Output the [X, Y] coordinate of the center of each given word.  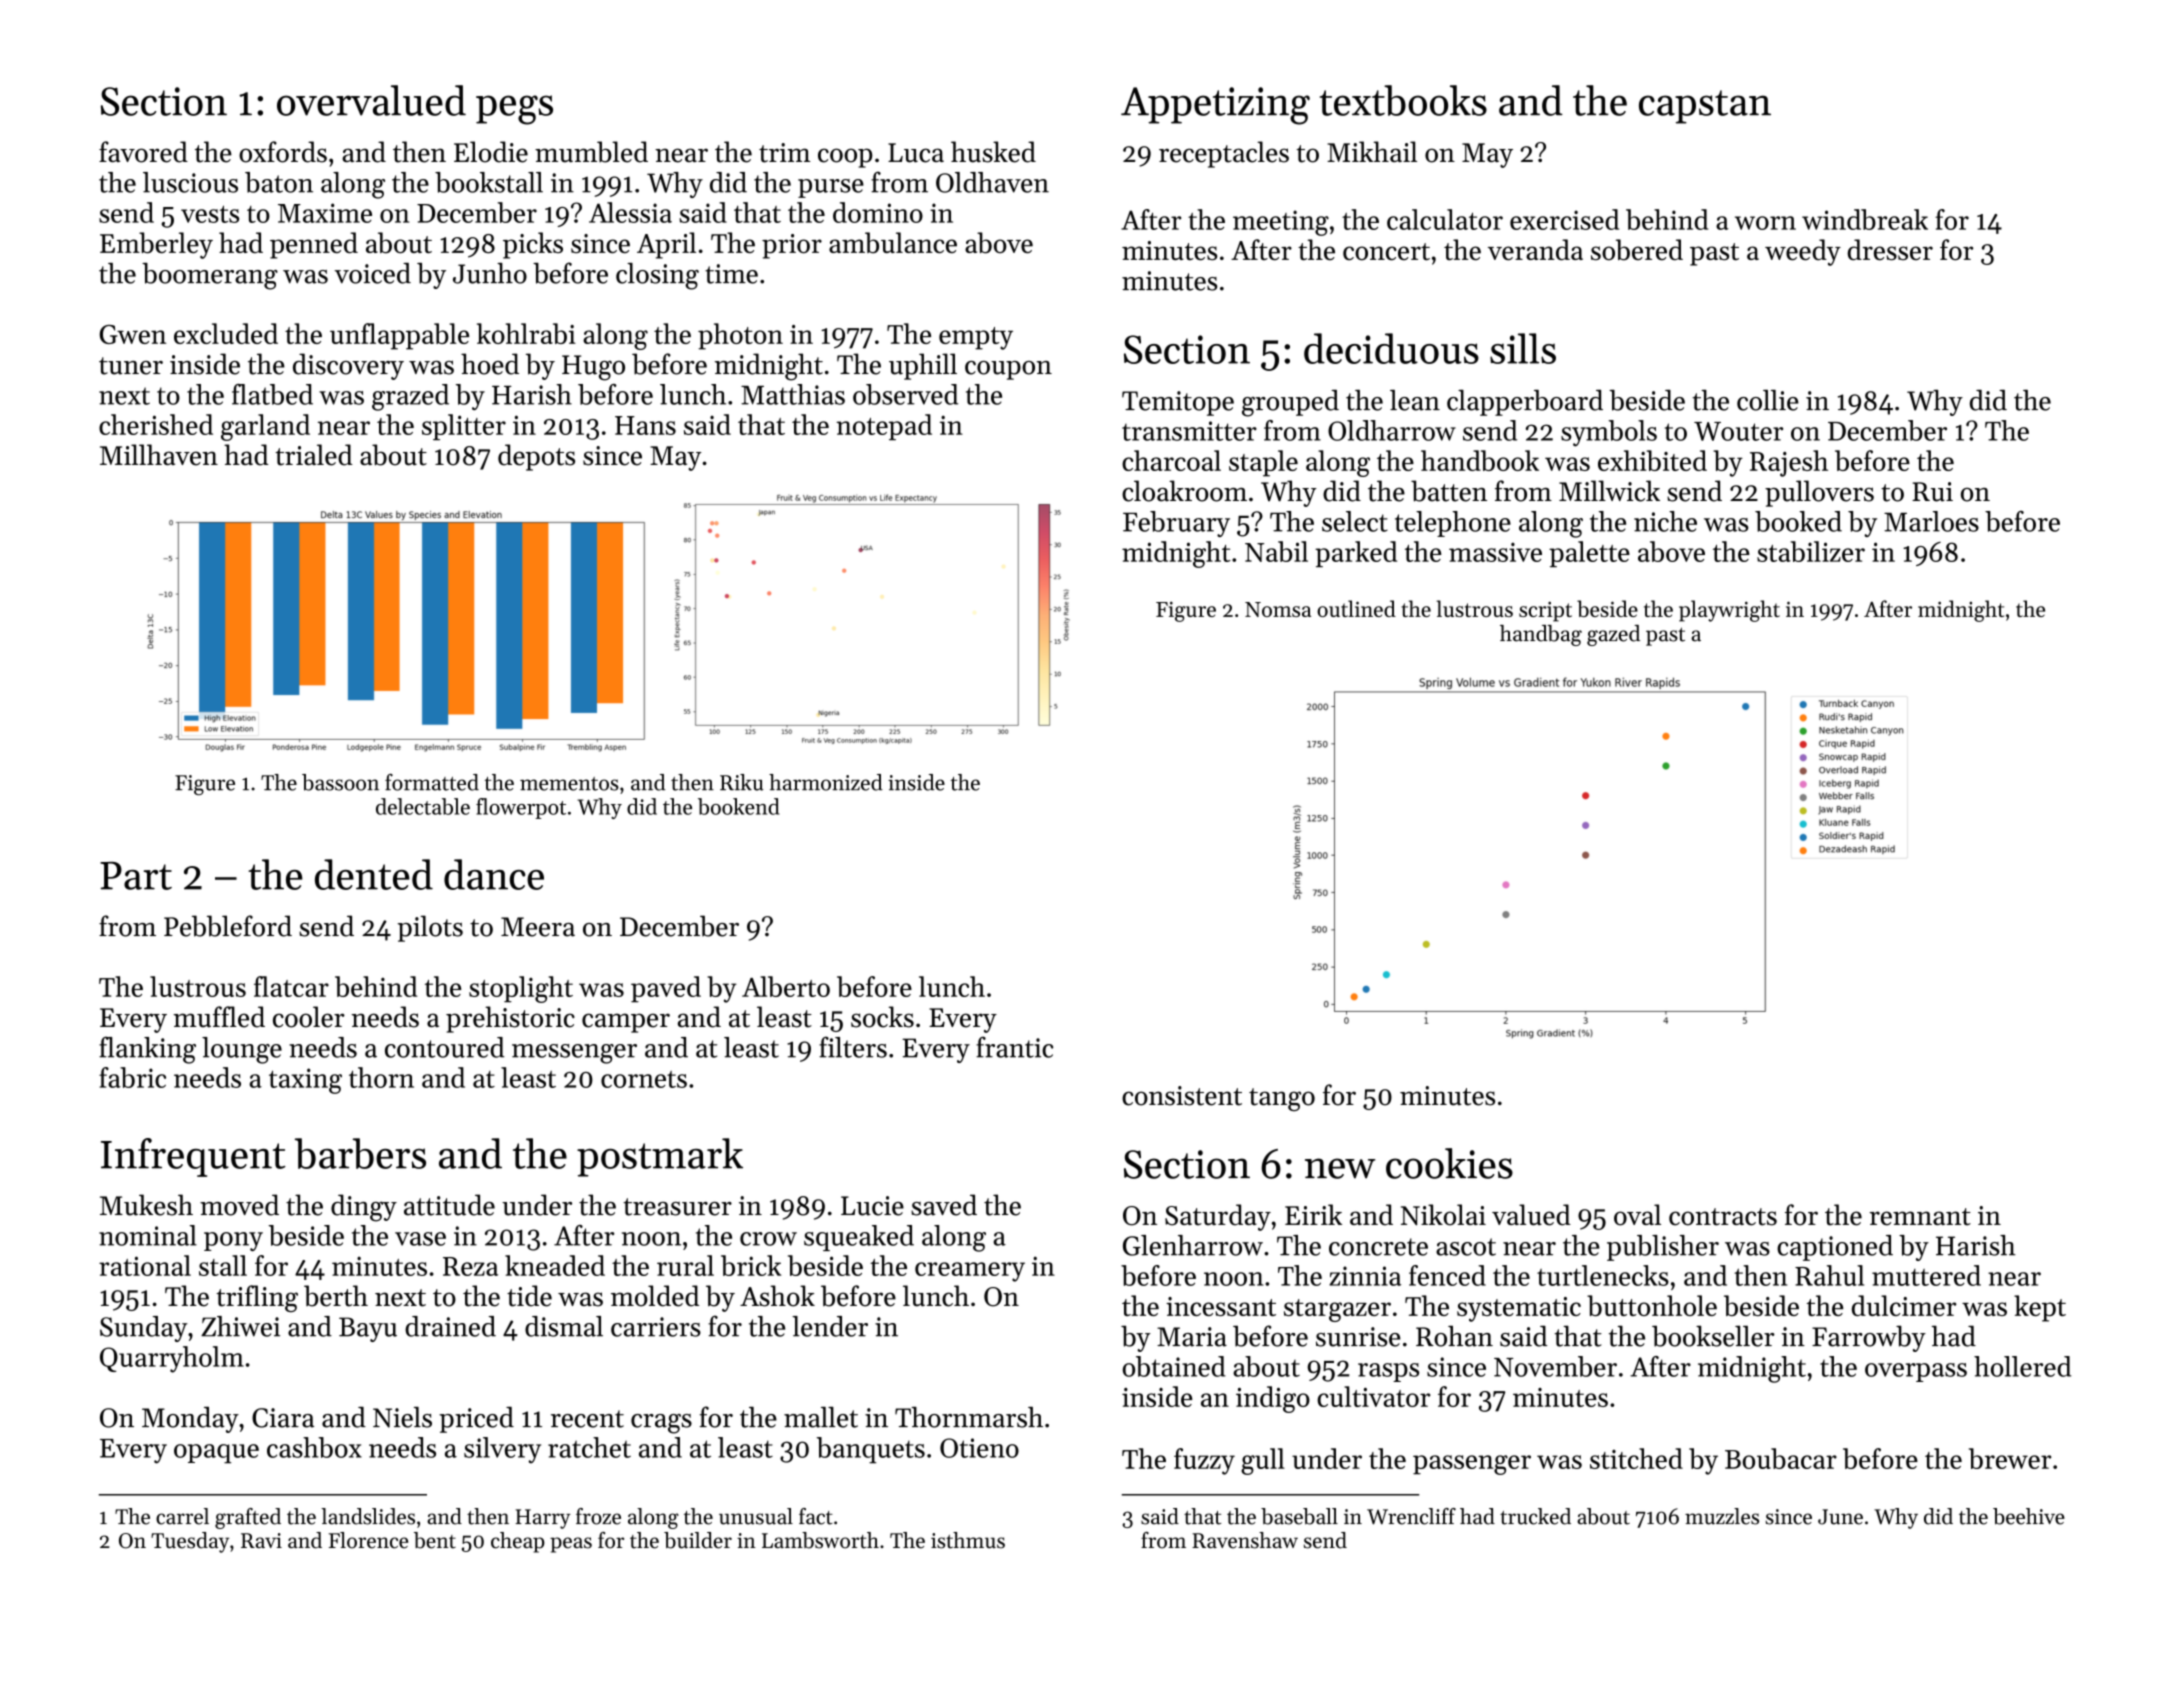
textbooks [1403, 100]
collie [1768, 400]
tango [1282, 1099]
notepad [884, 427]
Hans [645, 425]
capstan [1705, 107]
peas [571, 1545]
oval [1637, 1215]
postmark [660, 1157]
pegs [514, 110]
